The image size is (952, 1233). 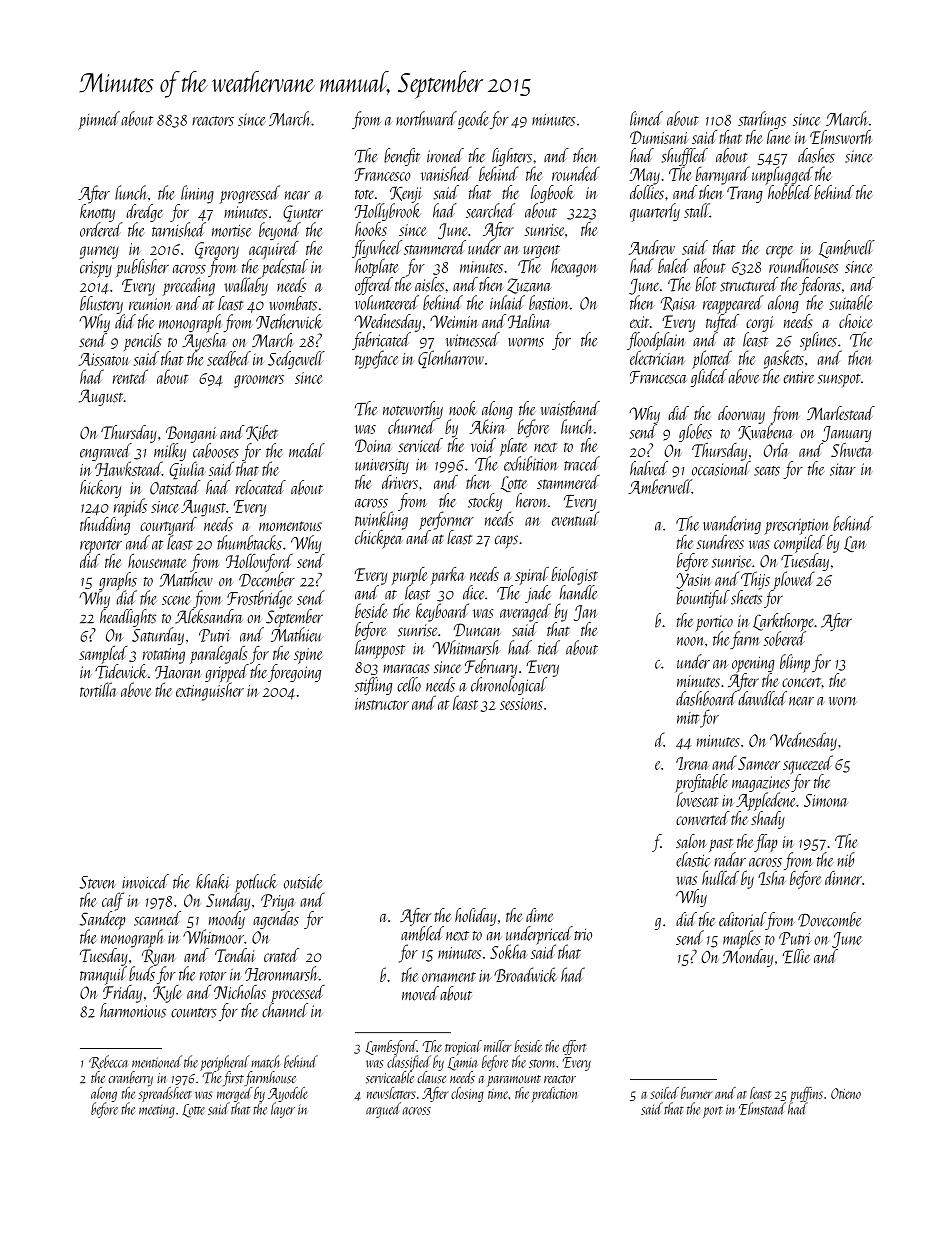 I want to click on northward, so click(x=426, y=118).
